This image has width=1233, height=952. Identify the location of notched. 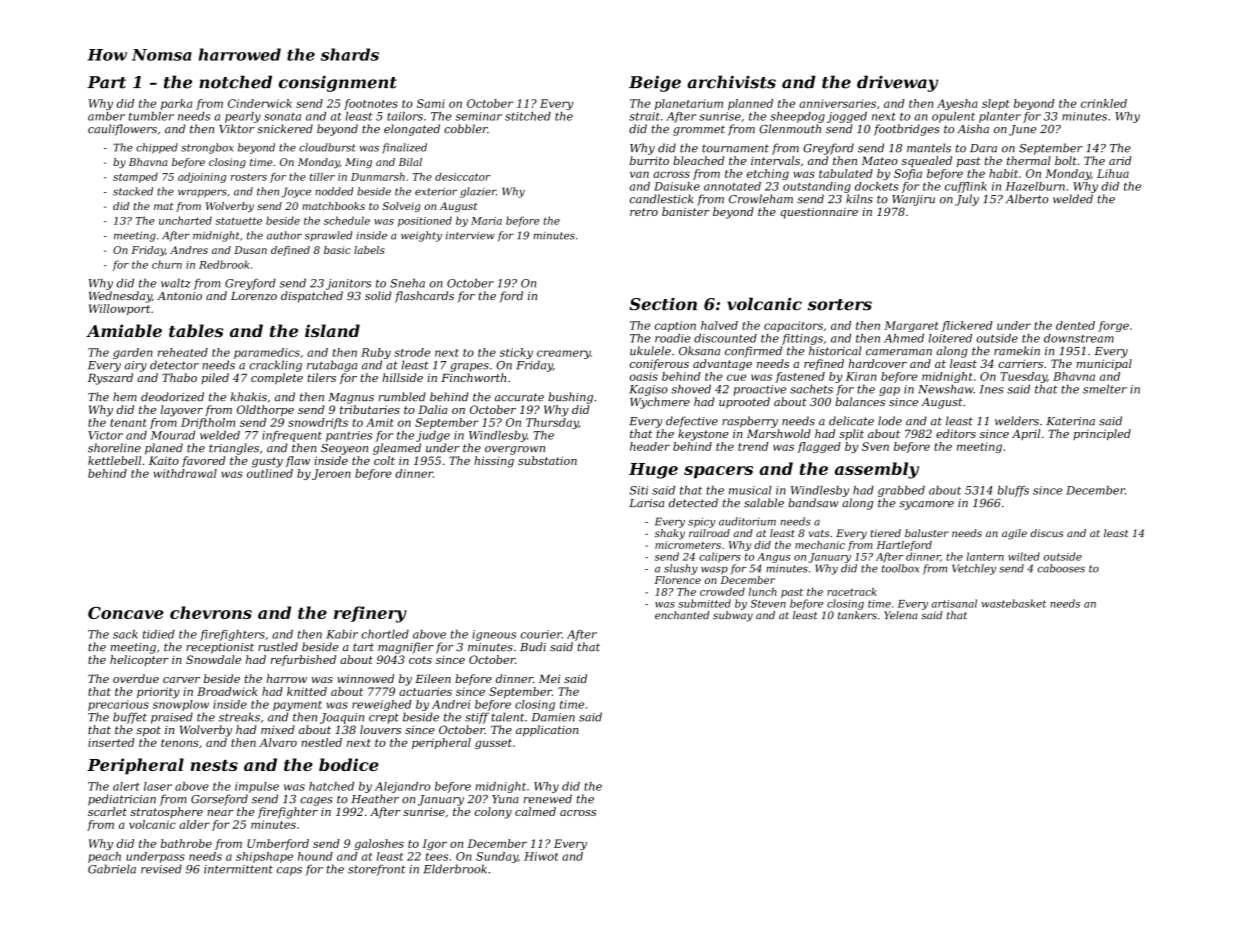
(235, 82).
